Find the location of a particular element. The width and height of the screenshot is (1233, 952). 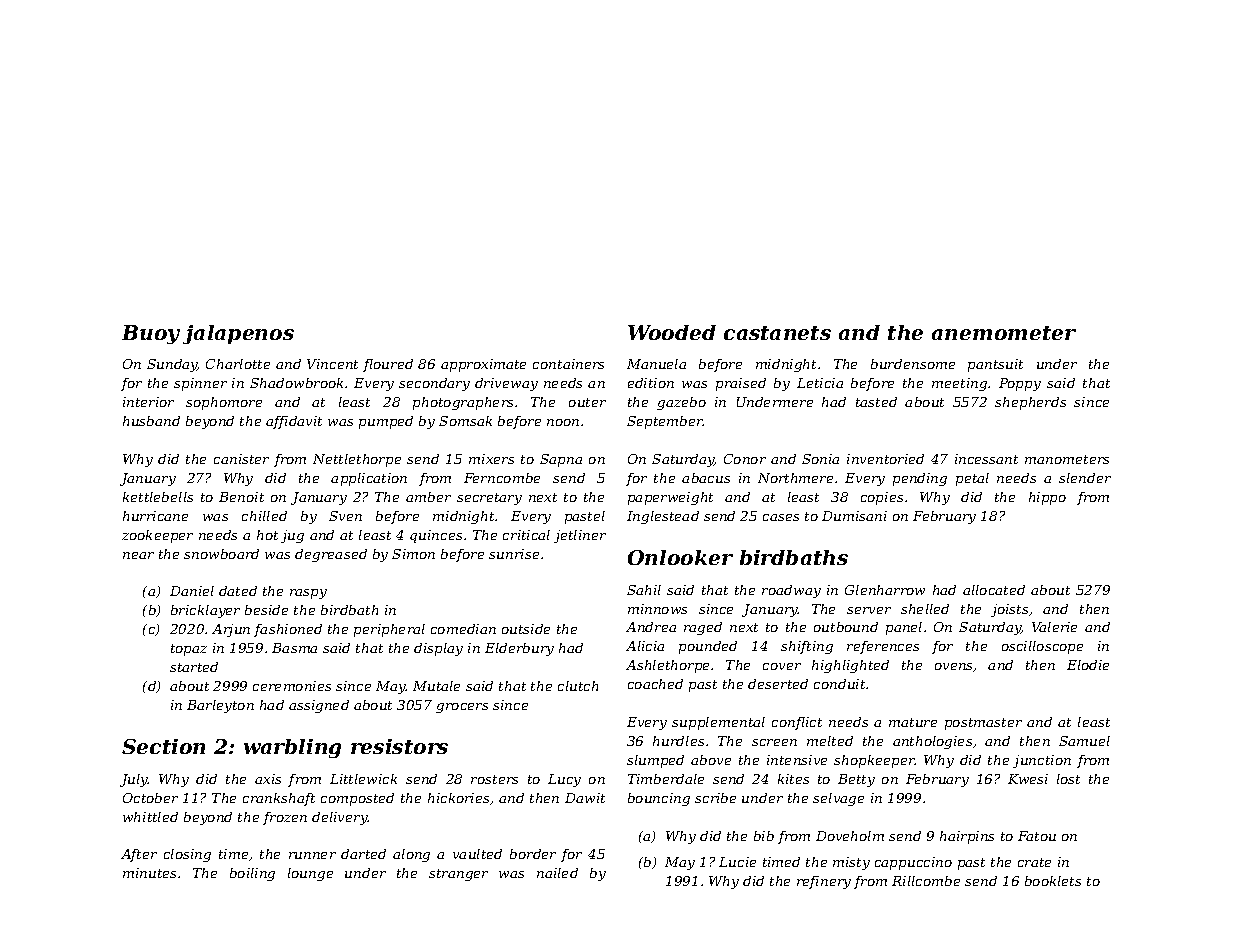

allocated is located at coordinates (994, 590).
